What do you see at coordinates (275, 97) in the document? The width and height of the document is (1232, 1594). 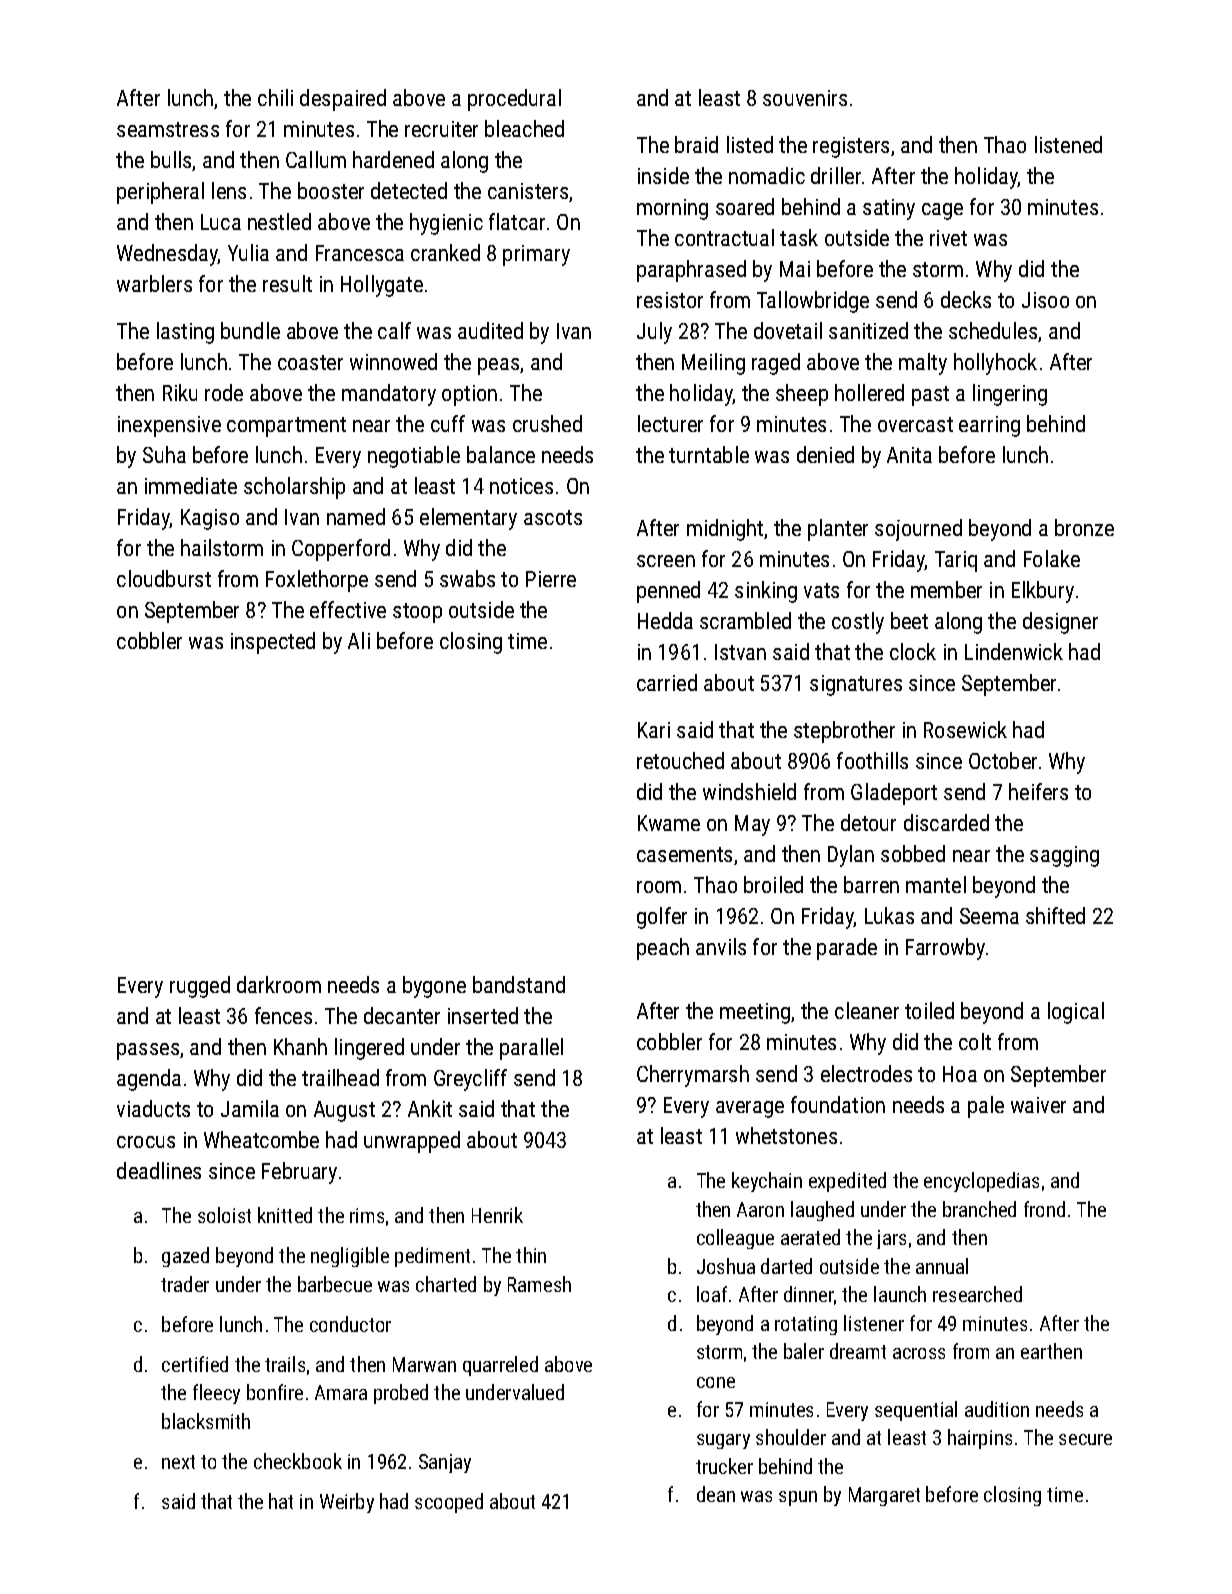 I see `chili` at bounding box center [275, 97].
